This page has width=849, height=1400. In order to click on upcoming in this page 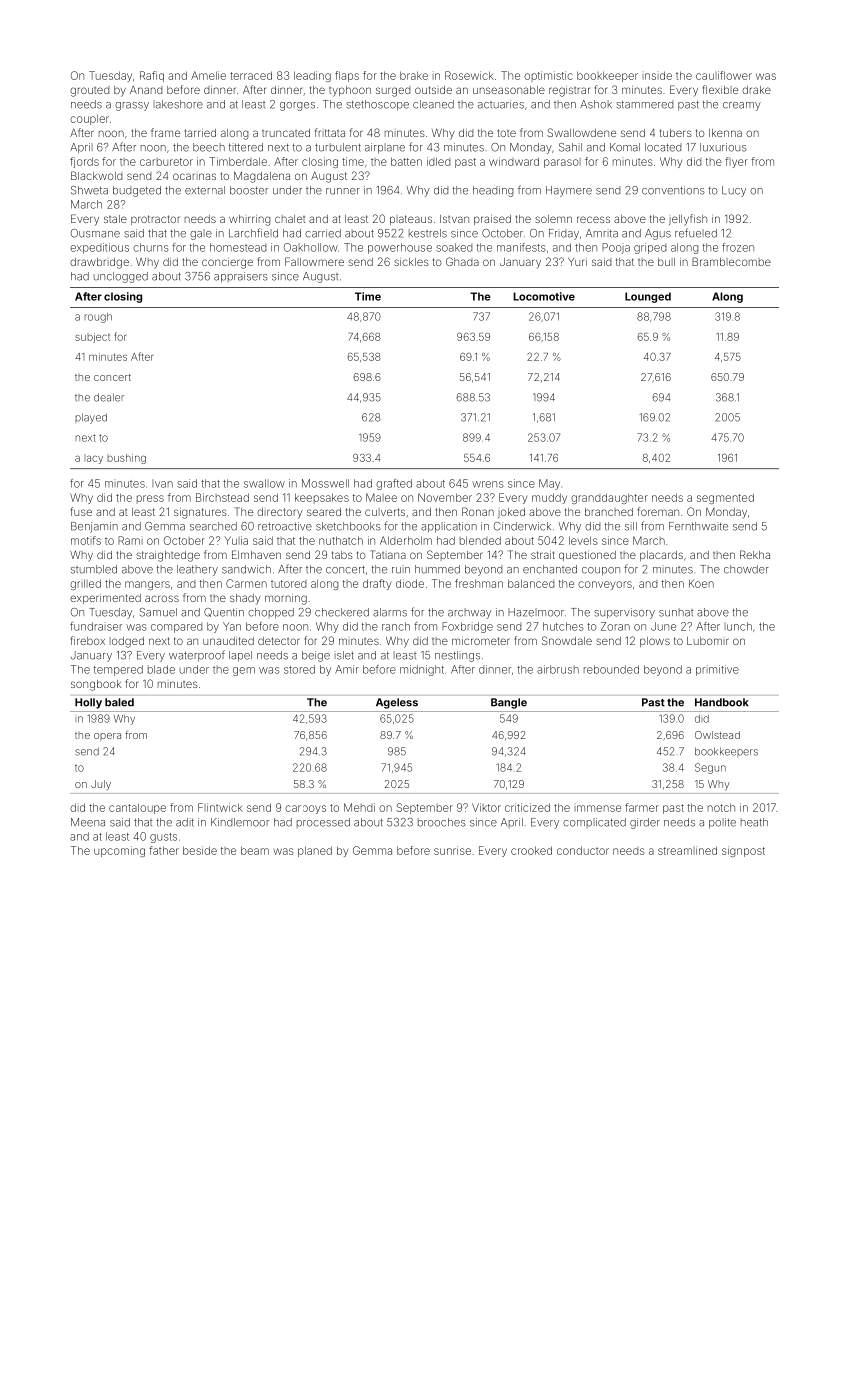, I will do `click(119, 851)`.
